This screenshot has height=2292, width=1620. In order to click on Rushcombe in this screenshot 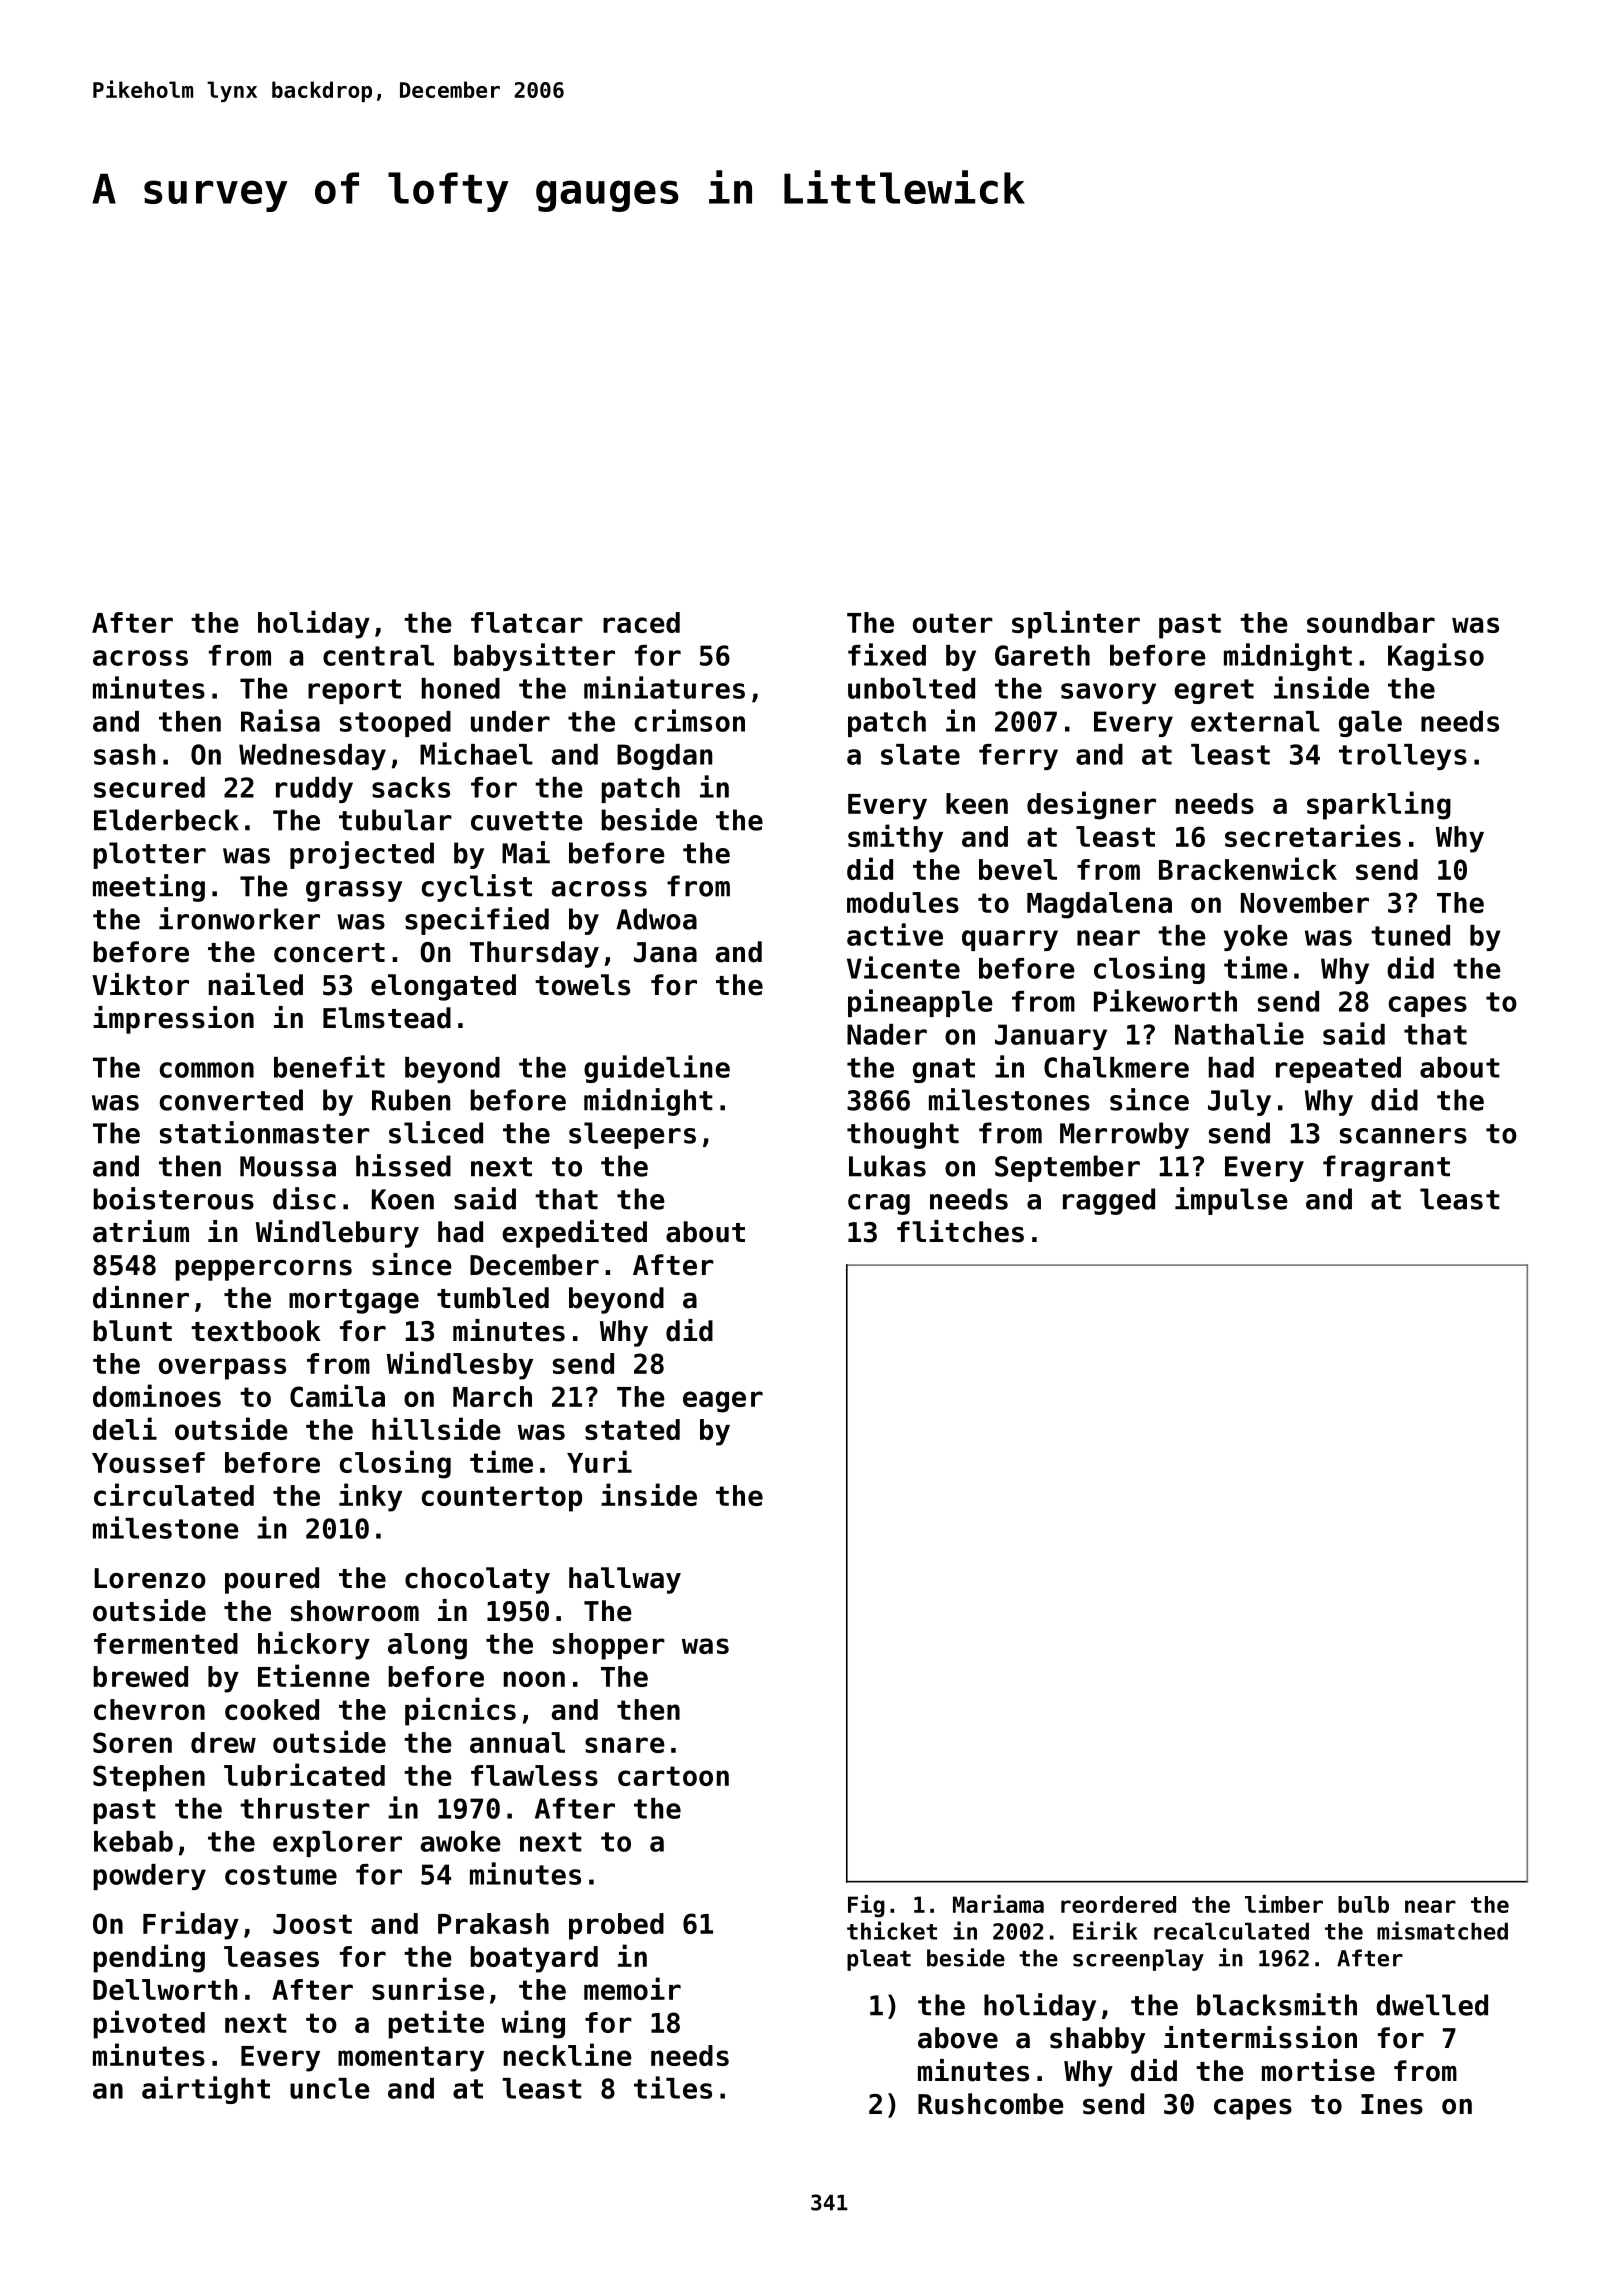, I will do `click(991, 2104)`.
